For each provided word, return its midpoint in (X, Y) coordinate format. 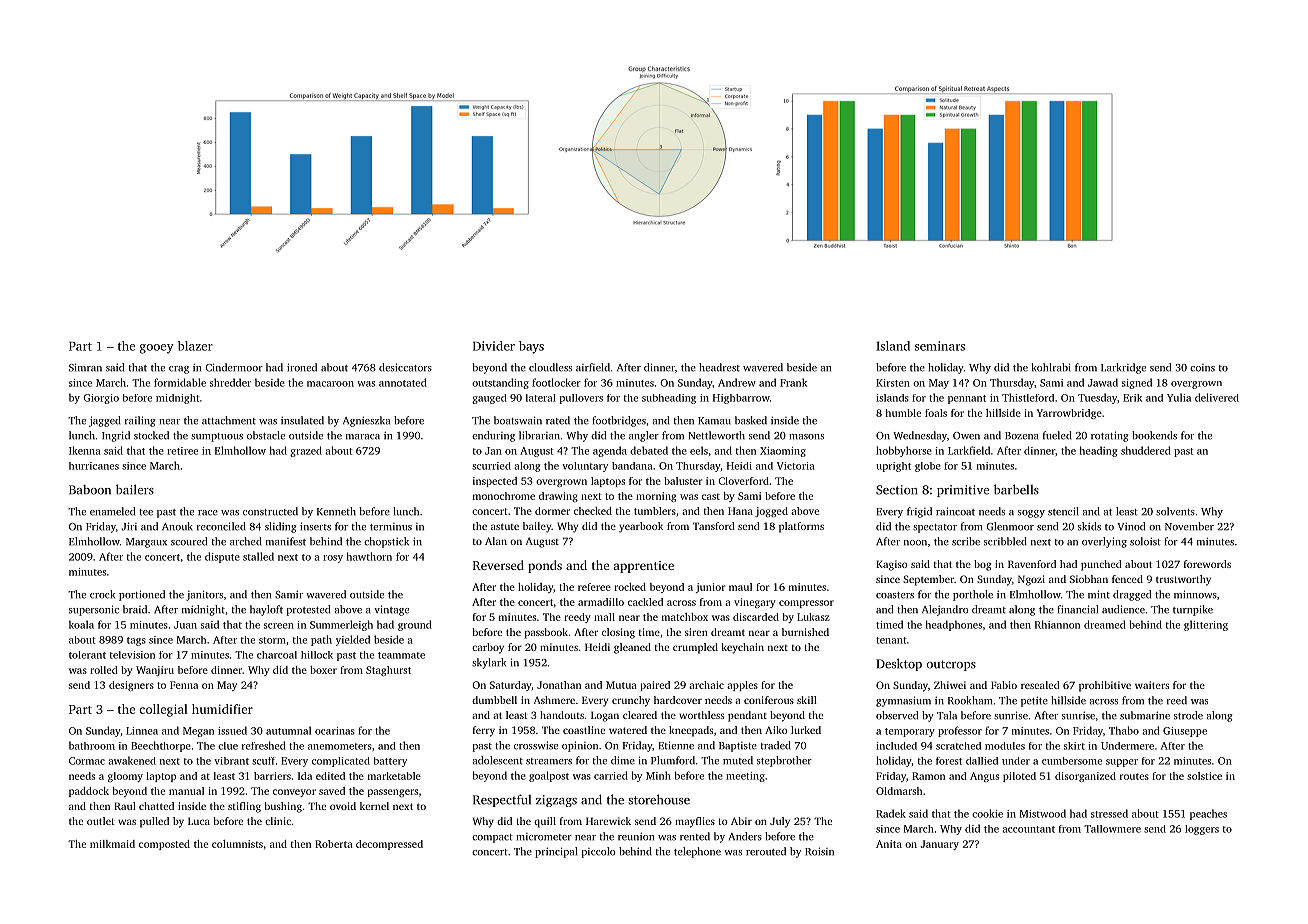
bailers (135, 489)
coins (1202, 368)
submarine (1145, 715)
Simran (85, 367)
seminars (940, 346)
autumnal (288, 730)
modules (1005, 746)
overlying (1104, 542)
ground (415, 625)
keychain (742, 648)
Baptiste (738, 747)
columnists (237, 844)
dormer (552, 511)
